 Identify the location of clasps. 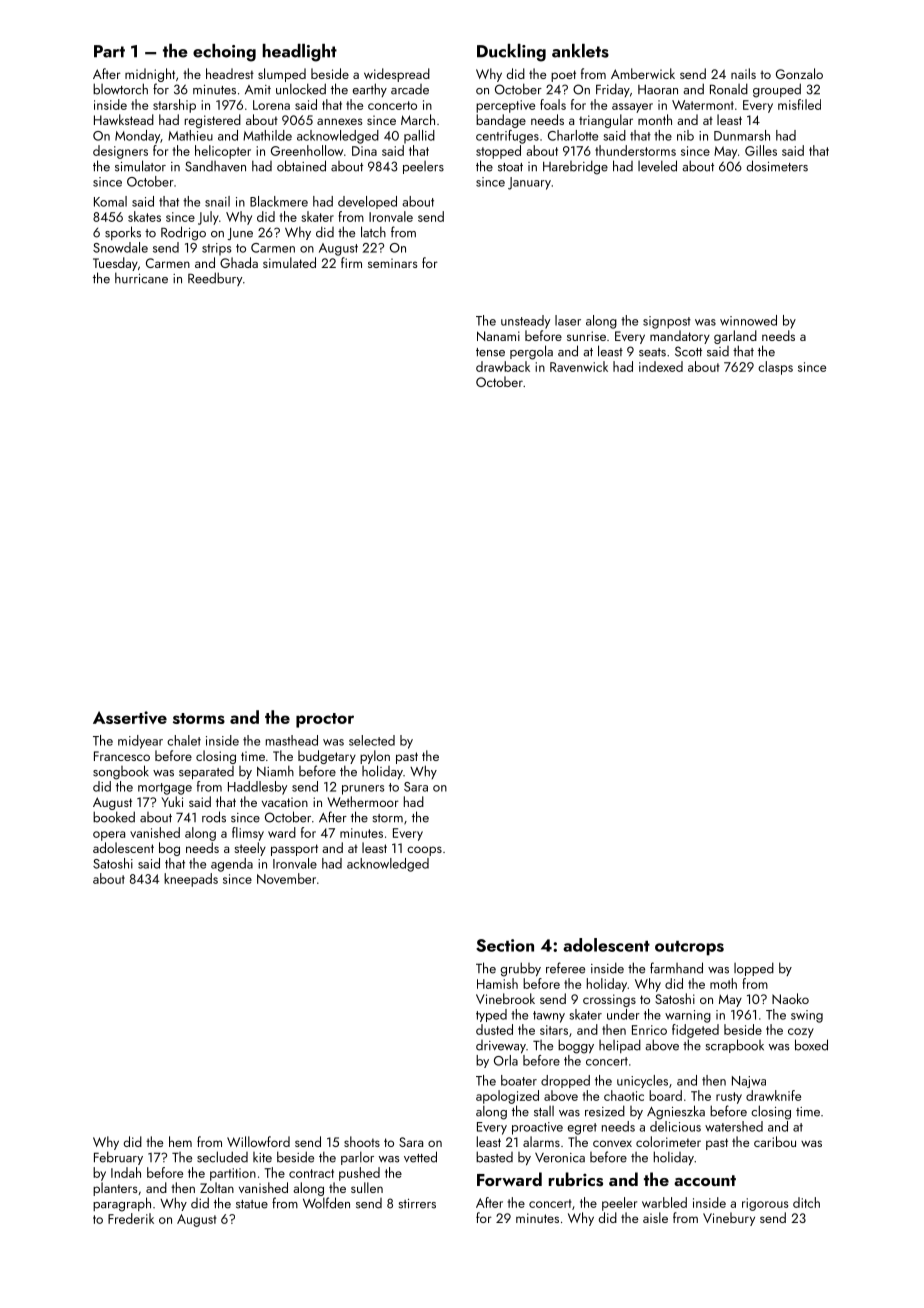
(775, 368).
